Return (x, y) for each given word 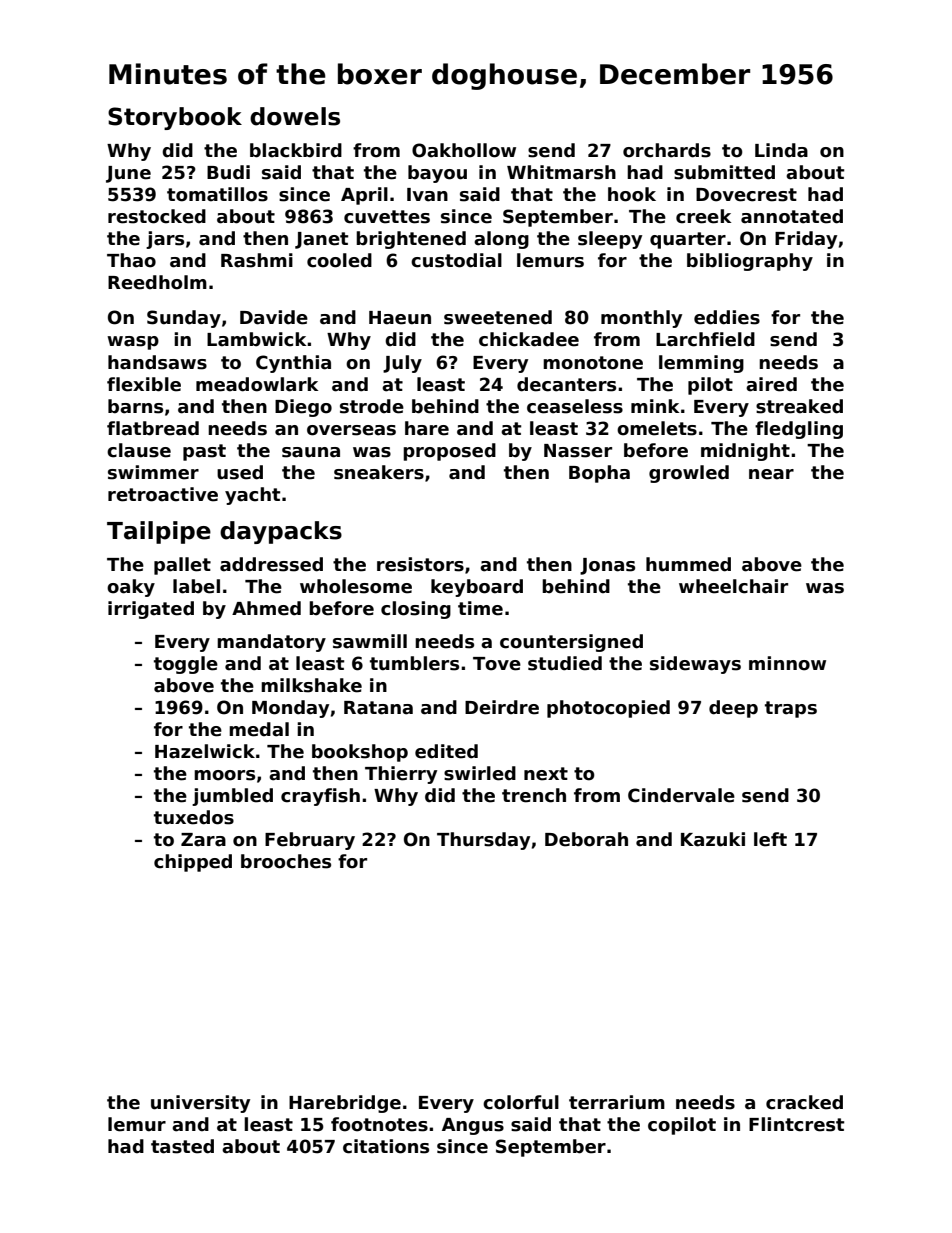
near (771, 474)
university (200, 1104)
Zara (203, 840)
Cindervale (681, 795)
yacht (252, 496)
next (546, 774)
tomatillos (217, 194)
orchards (667, 150)
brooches (286, 861)
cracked (804, 1102)
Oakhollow (464, 150)
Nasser (578, 451)
